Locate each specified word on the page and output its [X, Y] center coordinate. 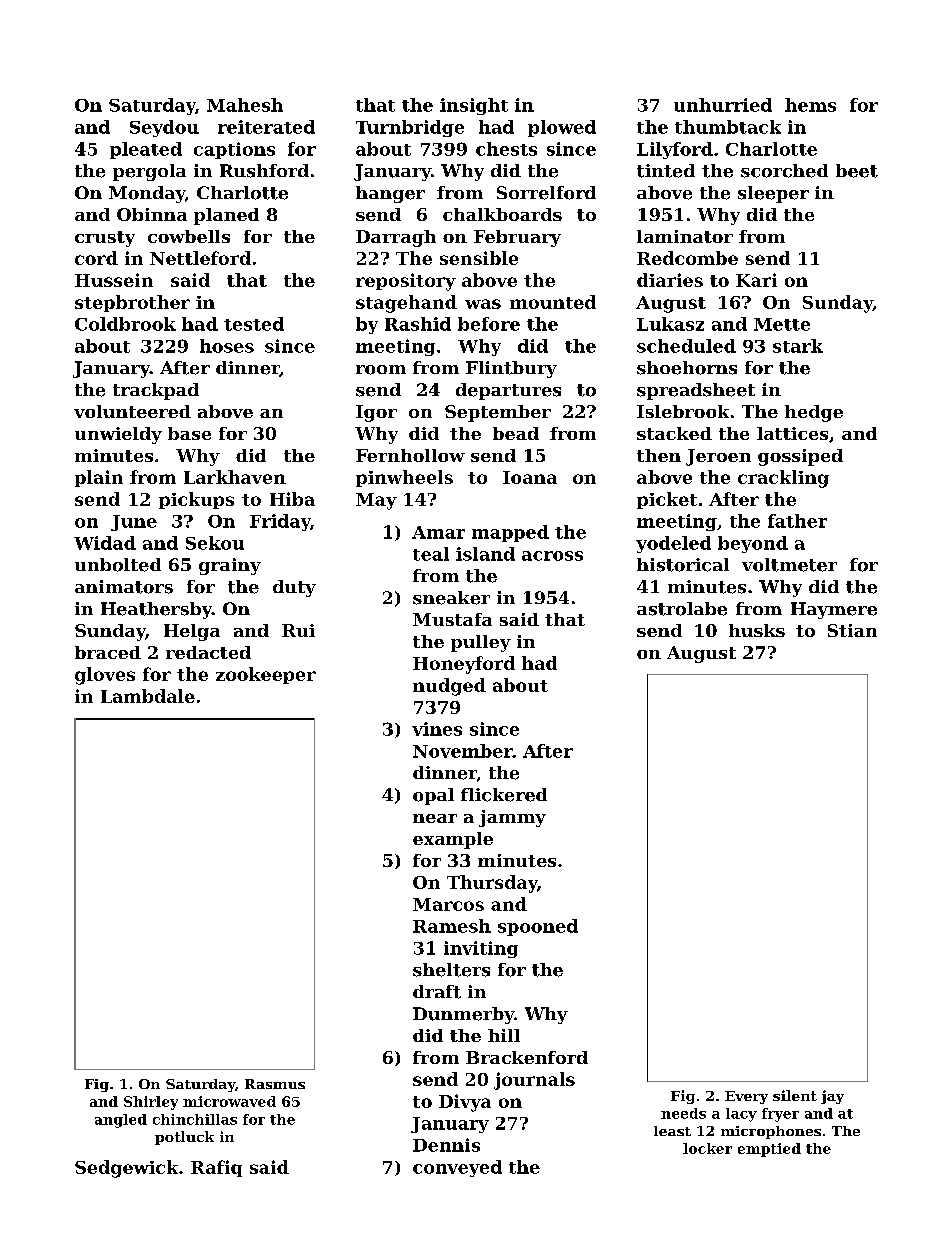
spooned [538, 927]
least [672, 1131]
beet [857, 171]
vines [437, 729]
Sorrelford [546, 193]
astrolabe [682, 609]
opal [433, 796]
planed [226, 216]
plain [99, 478]
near [435, 818]
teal [431, 554]
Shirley [151, 1103]
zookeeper [266, 675]
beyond [753, 544]
